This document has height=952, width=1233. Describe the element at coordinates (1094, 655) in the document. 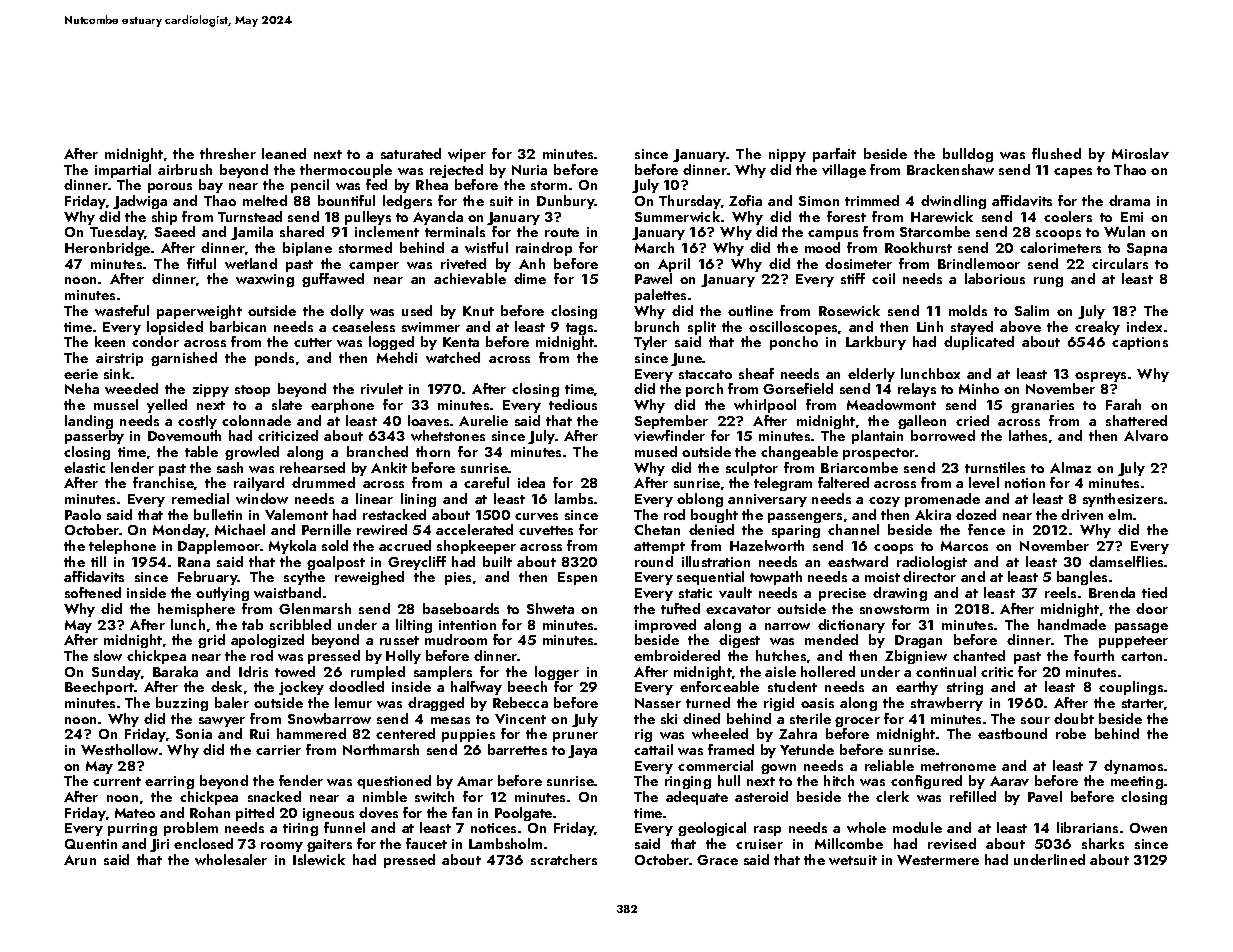

I see `fourth` at that location.
